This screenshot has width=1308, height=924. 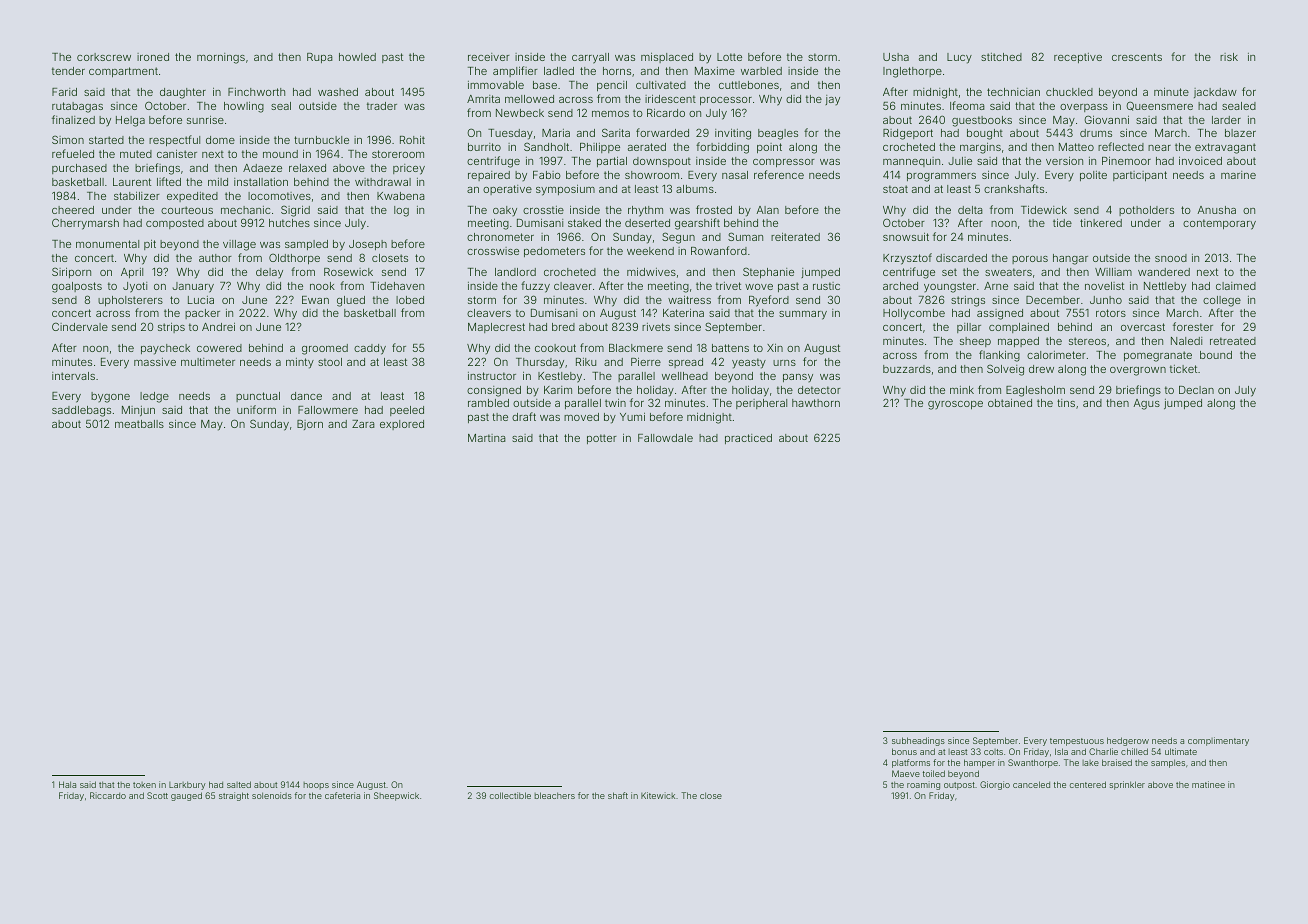 What do you see at coordinates (602, 439) in the screenshot?
I see `potter` at bounding box center [602, 439].
